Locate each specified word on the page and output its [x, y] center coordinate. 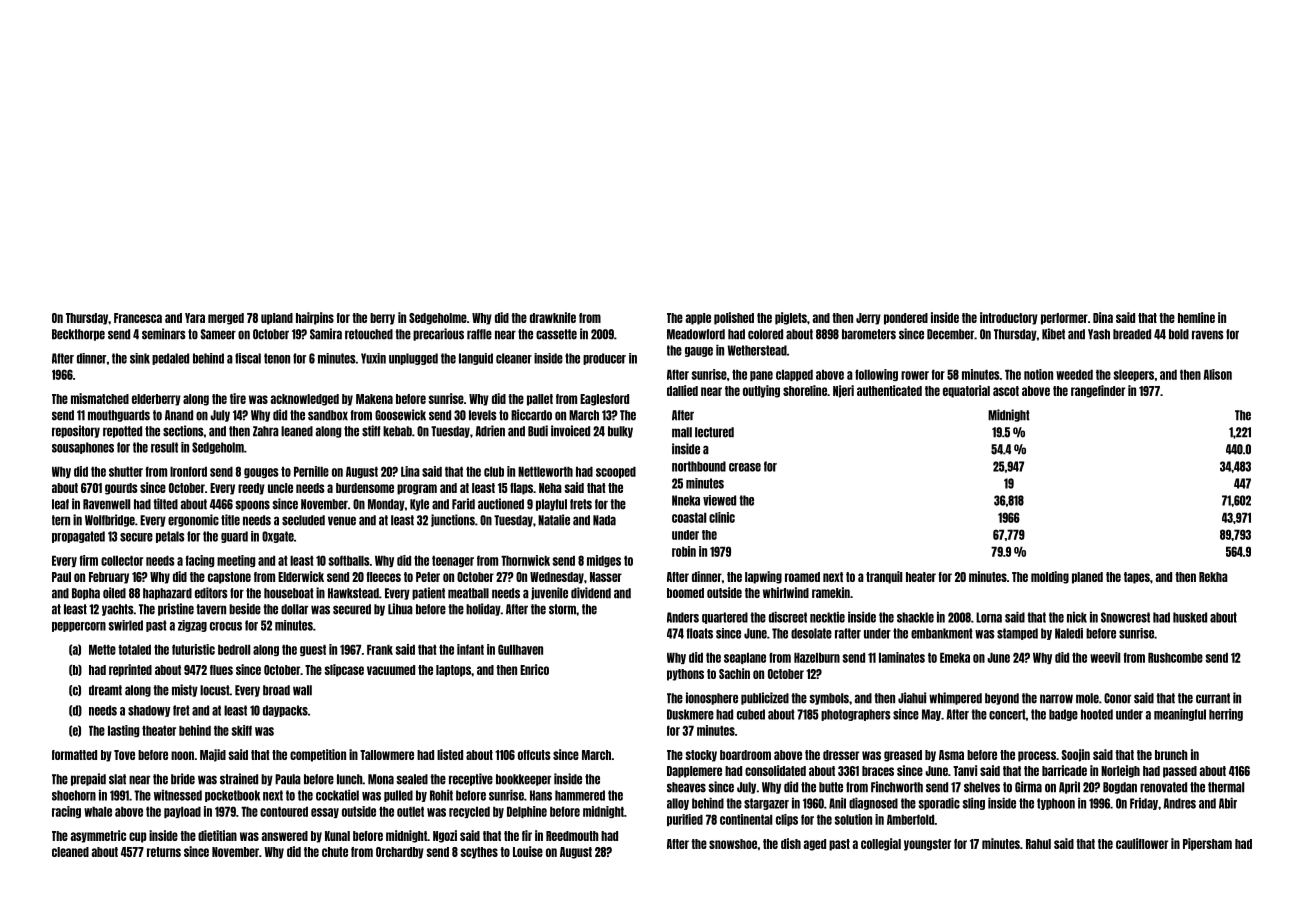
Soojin [1076, 755]
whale [98, 811]
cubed [751, 714]
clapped [794, 375]
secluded [303, 520]
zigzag [192, 626]
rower [915, 375]
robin [684, 551]
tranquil [884, 577]
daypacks [285, 711]
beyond [1002, 699]
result [164, 447]
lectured [714, 432]
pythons [685, 675]
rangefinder [1098, 391]
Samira [326, 334]
